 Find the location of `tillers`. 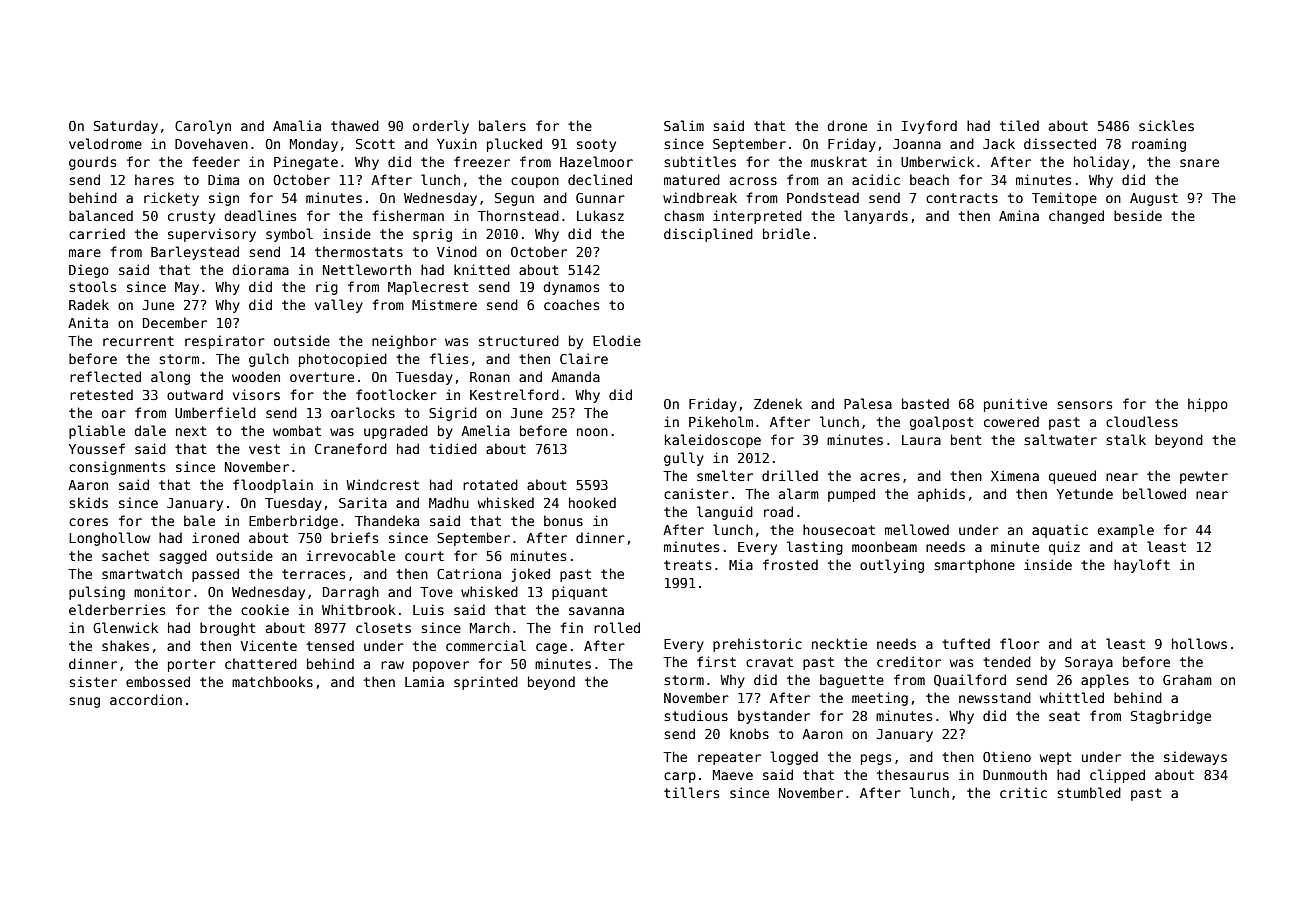

tillers is located at coordinates (691, 792).
